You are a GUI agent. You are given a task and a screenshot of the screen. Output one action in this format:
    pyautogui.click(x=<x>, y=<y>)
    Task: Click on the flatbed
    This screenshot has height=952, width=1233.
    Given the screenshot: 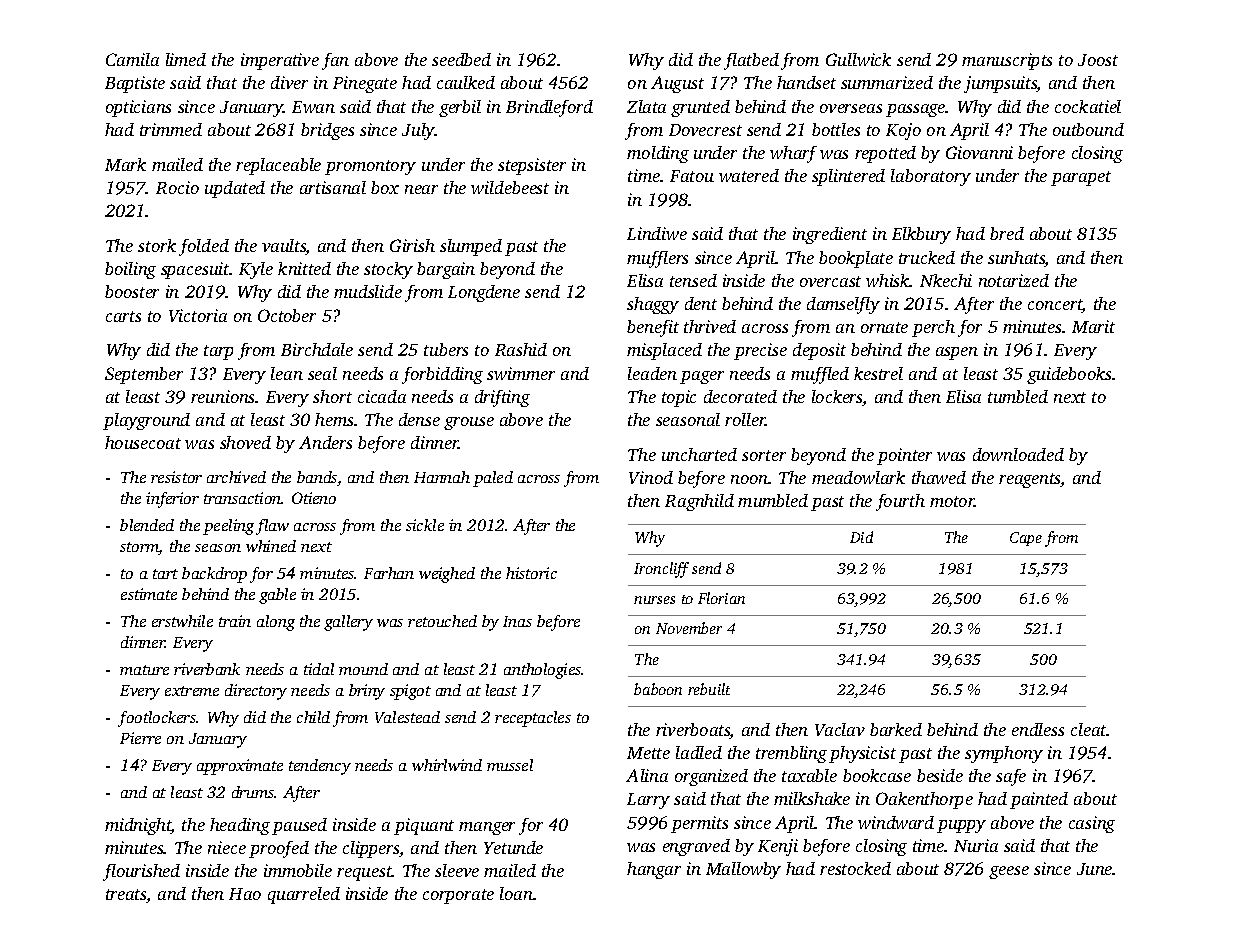 What is the action you would take?
    pyautogui.click(x=751, y=61)
